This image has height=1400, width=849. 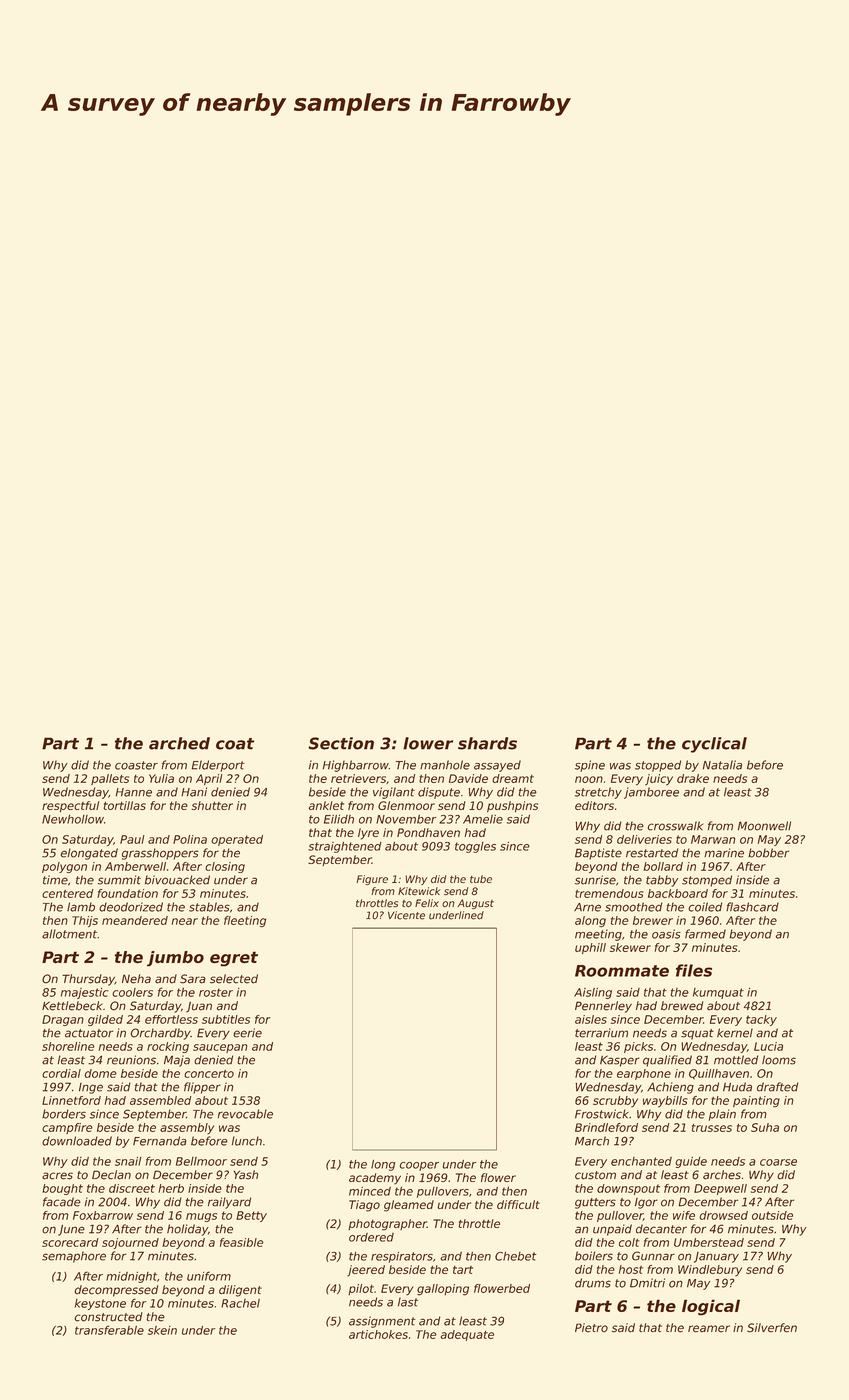 What do you see at coordinates (589, 779) in the image?
I see `noon` at bounding box center [589, 779].
